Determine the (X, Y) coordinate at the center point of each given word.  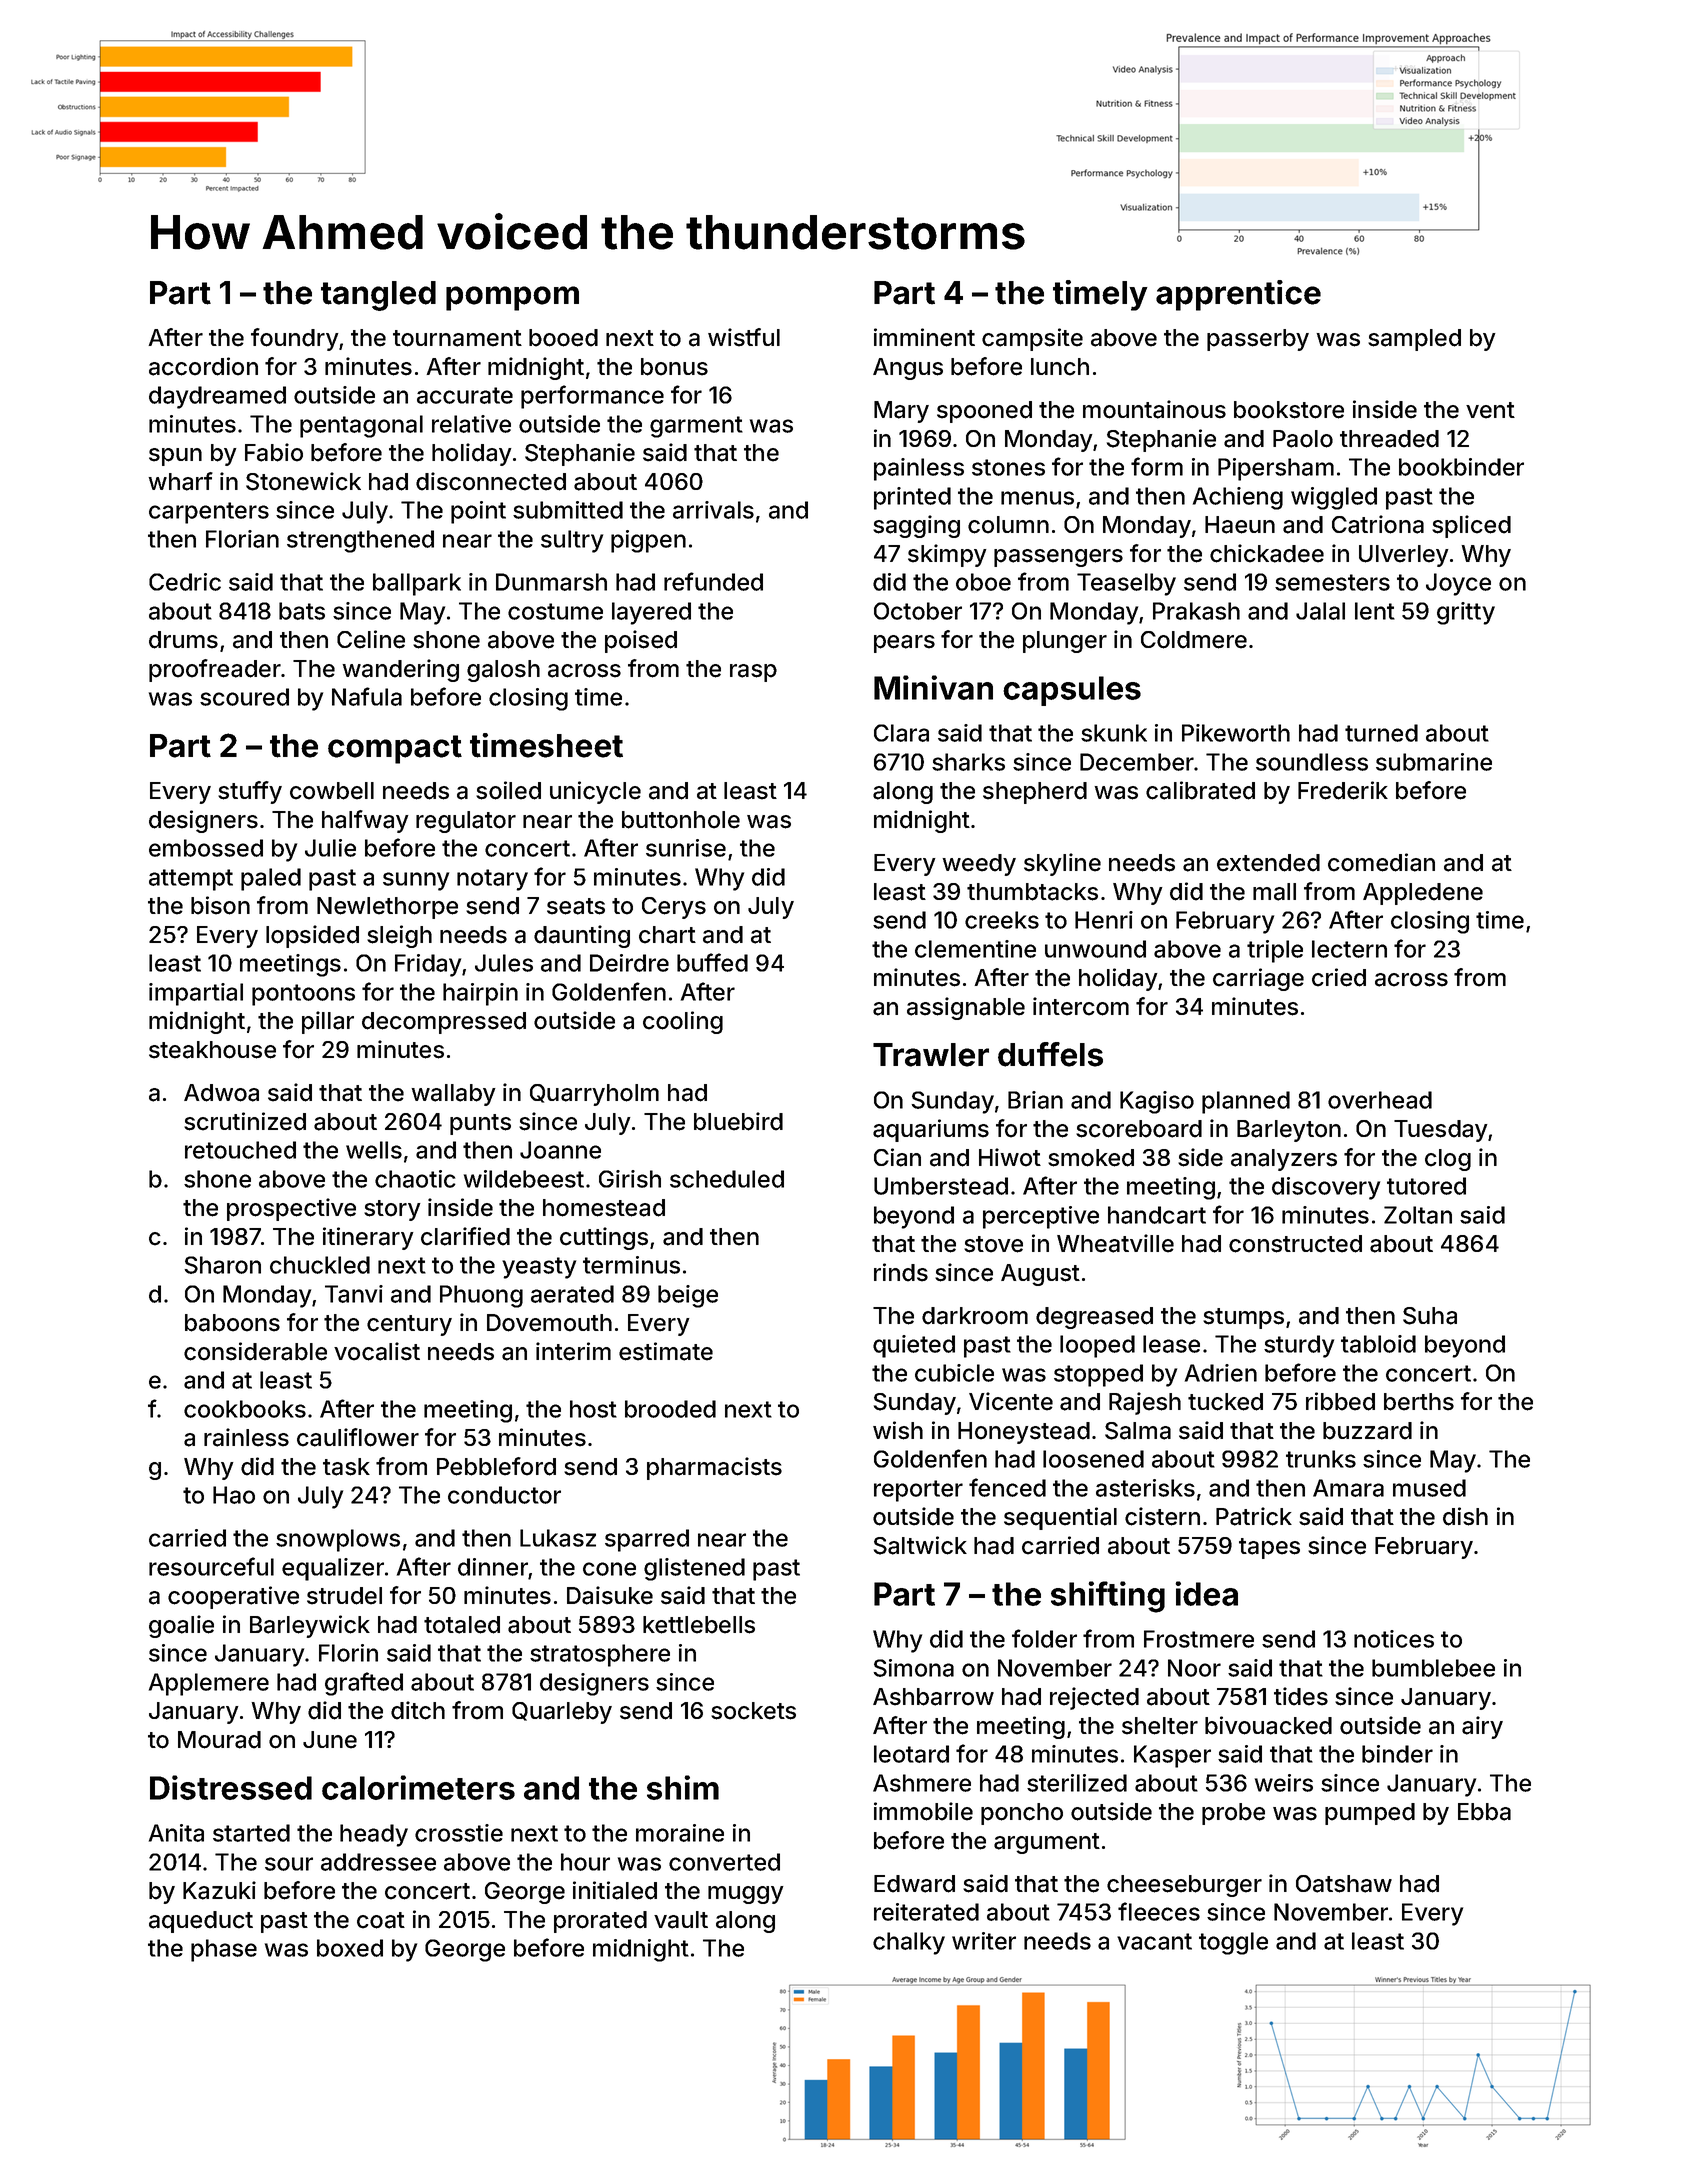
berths (1419, 1402)
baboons (232, 1323)
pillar (328, 1022)
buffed (712, 962)
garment (696, 427)
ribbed (1340, 1401)
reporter (918, 1491)
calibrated (1200, 790)
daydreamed (217, 397)
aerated (572, 1294)
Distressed (231, 1787)
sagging (916, 526)
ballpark (417, 584)
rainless (246, 1437)
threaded (1389, 439)
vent (1490, 410)
